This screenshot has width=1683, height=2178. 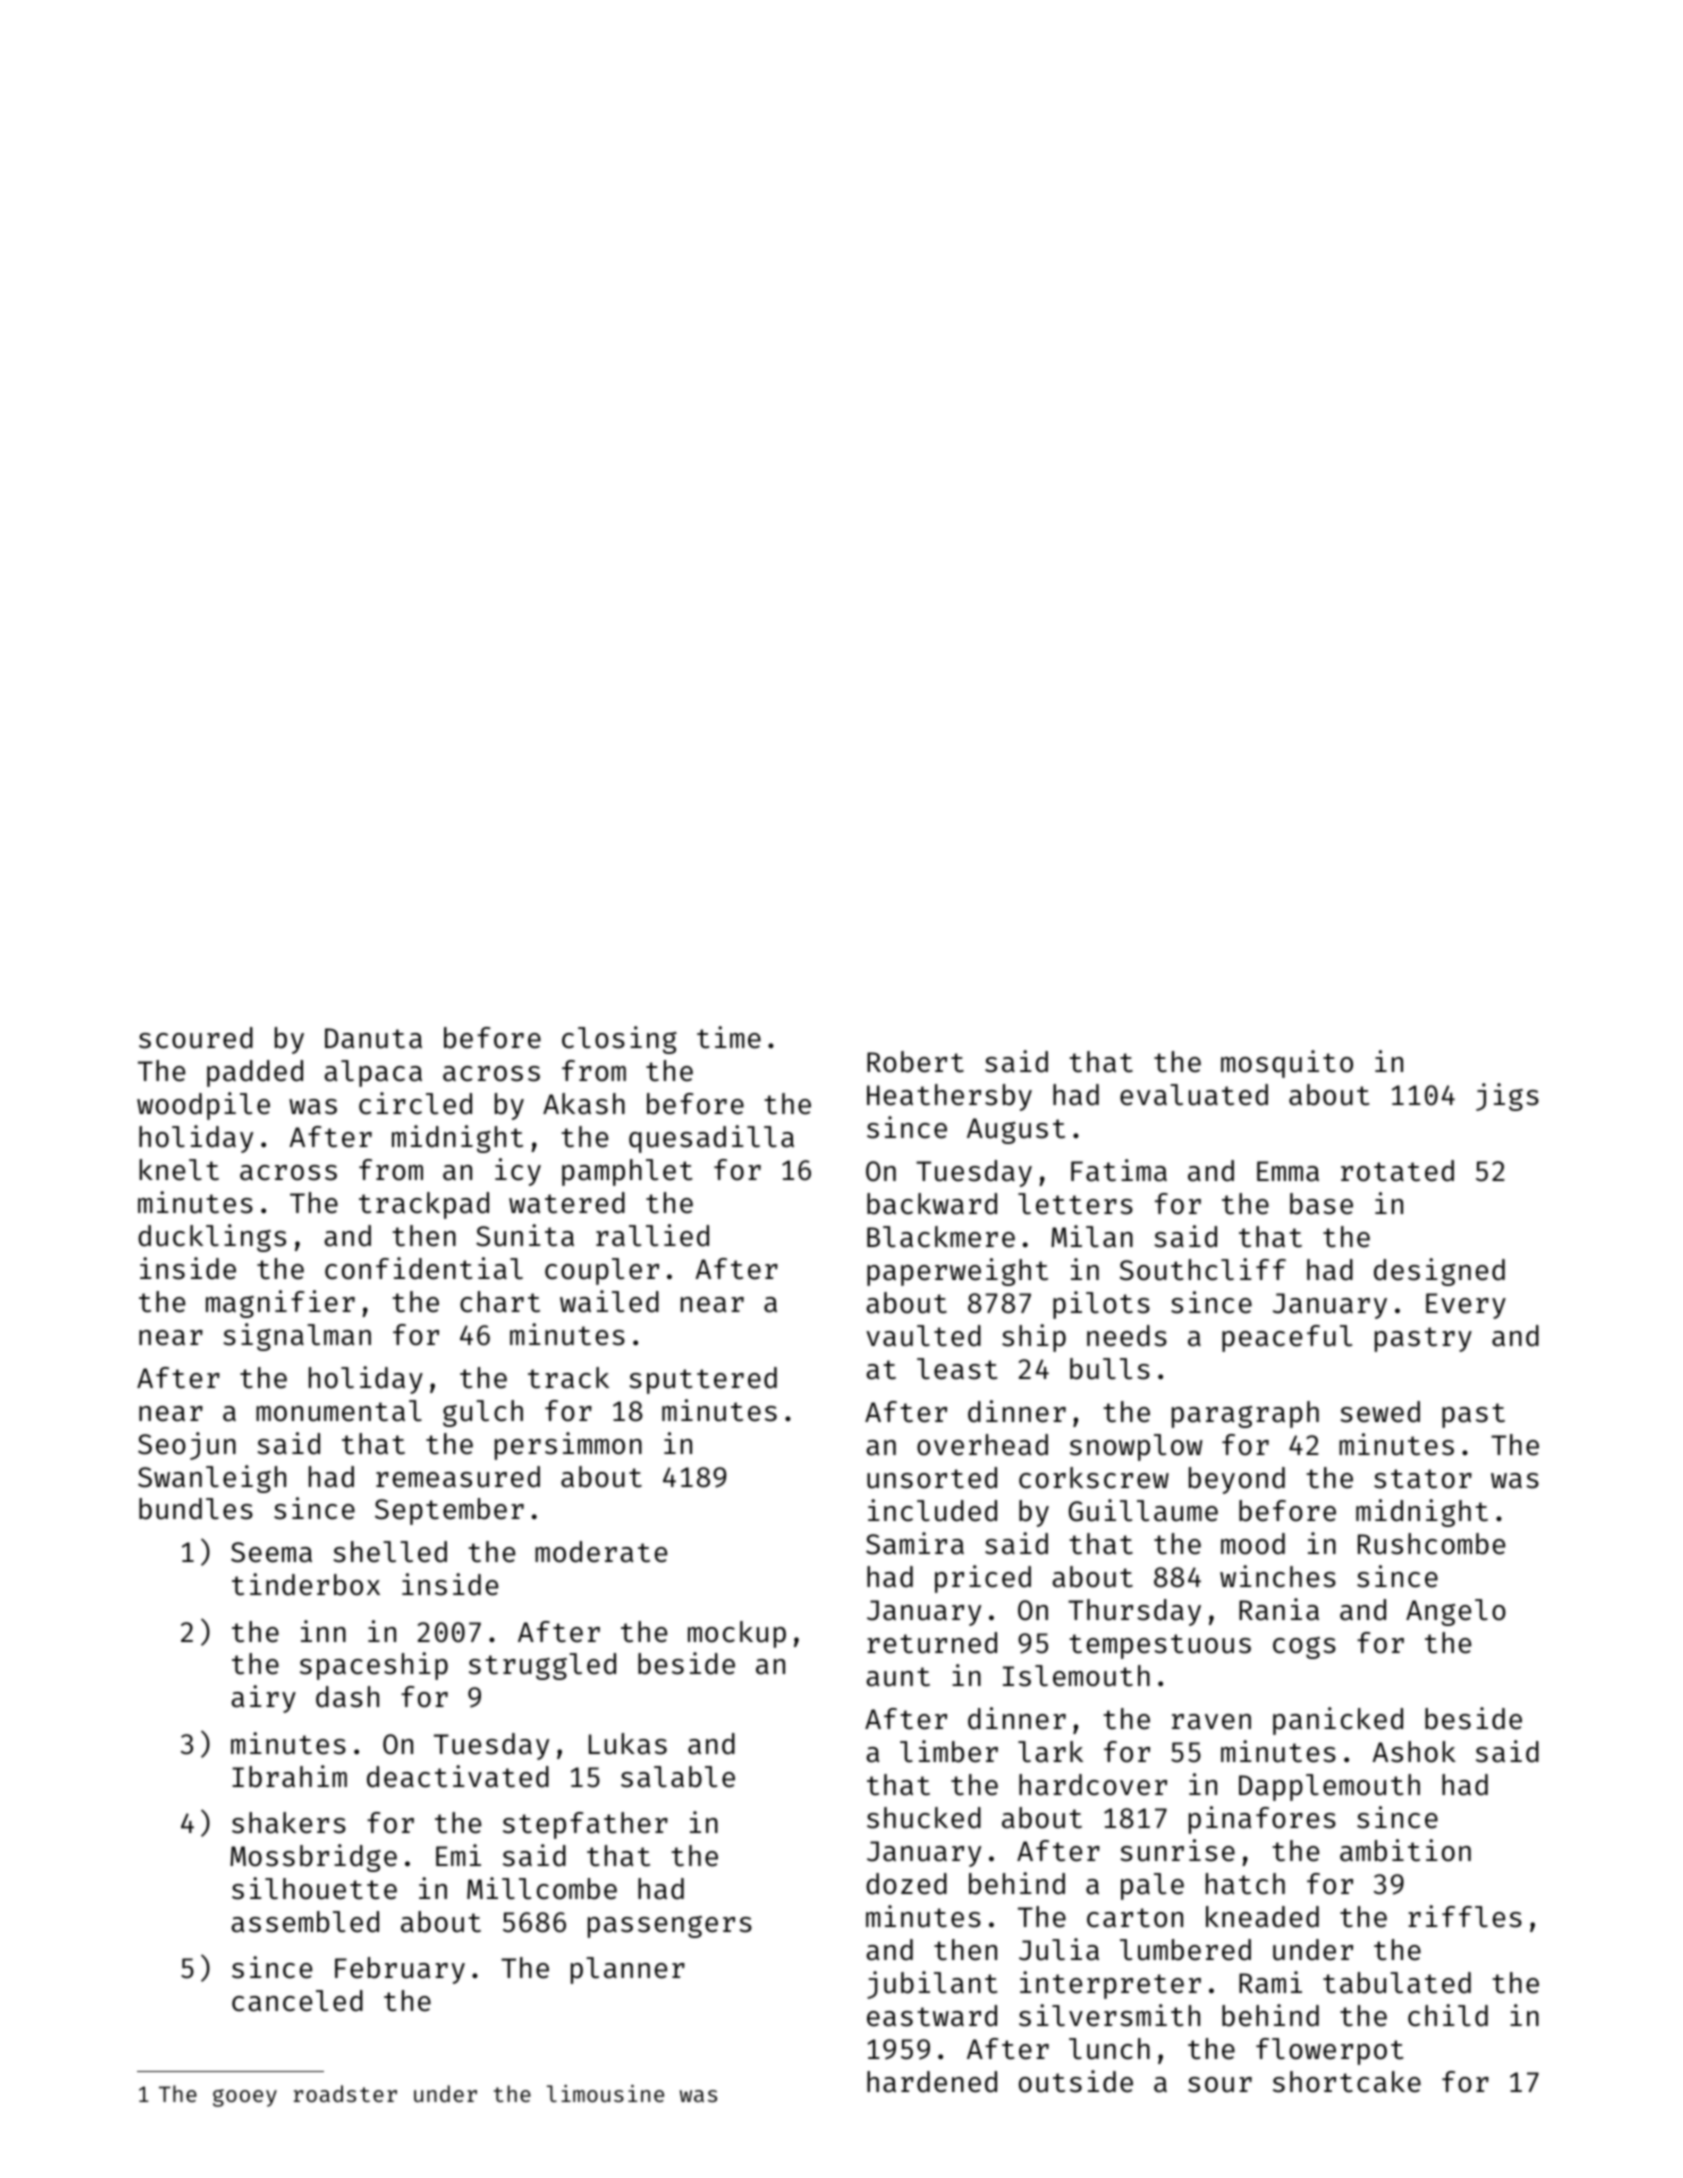 I want to click on roadster, so click(x=345, y=2093).
